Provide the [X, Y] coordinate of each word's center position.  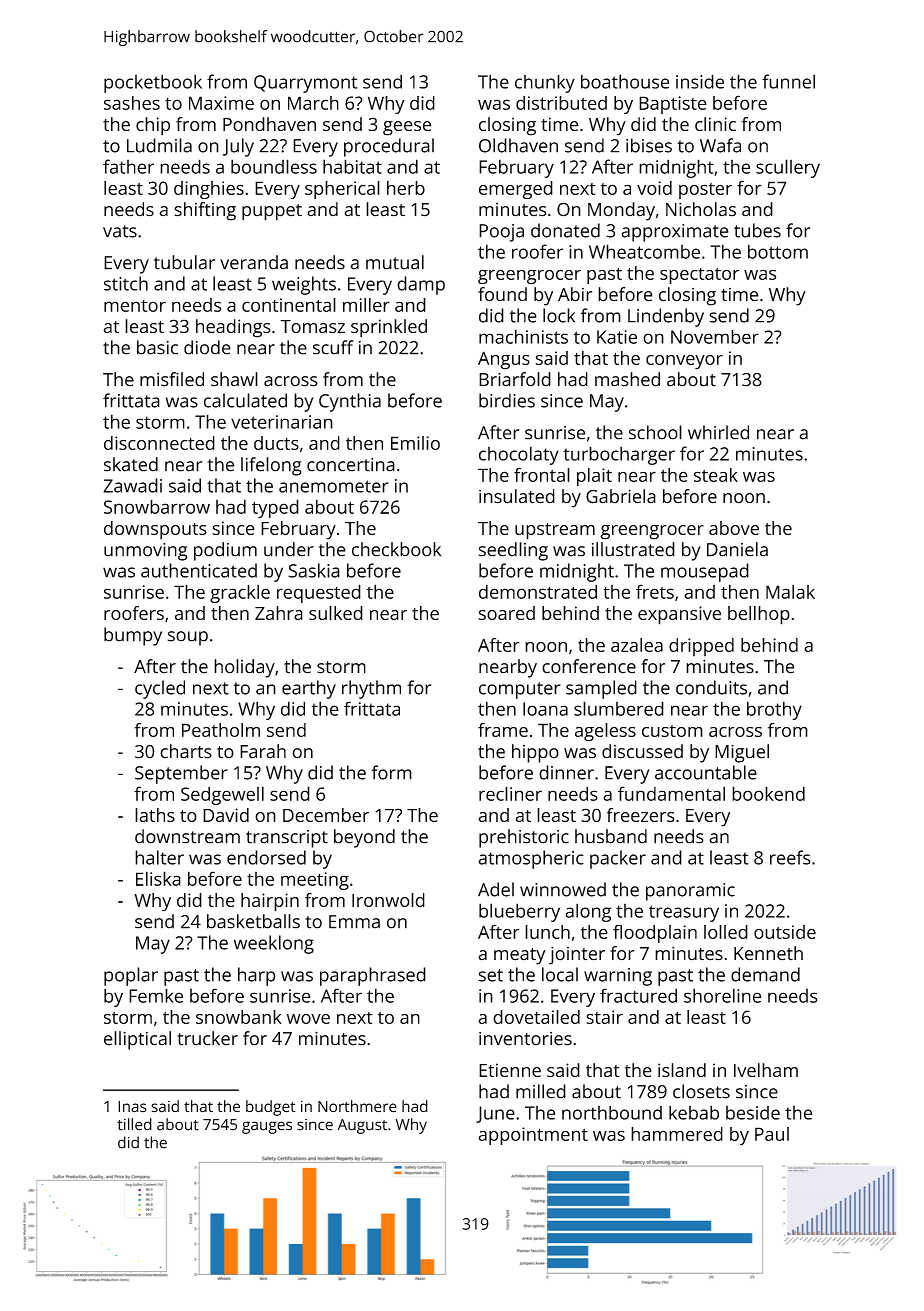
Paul [772, 1134]
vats [120, 231]
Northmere [357, 1106]
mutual [395, 262]
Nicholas [701, 209]
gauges [267, 1127]
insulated [517, 496]
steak [716, 475]
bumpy [133, 636]
